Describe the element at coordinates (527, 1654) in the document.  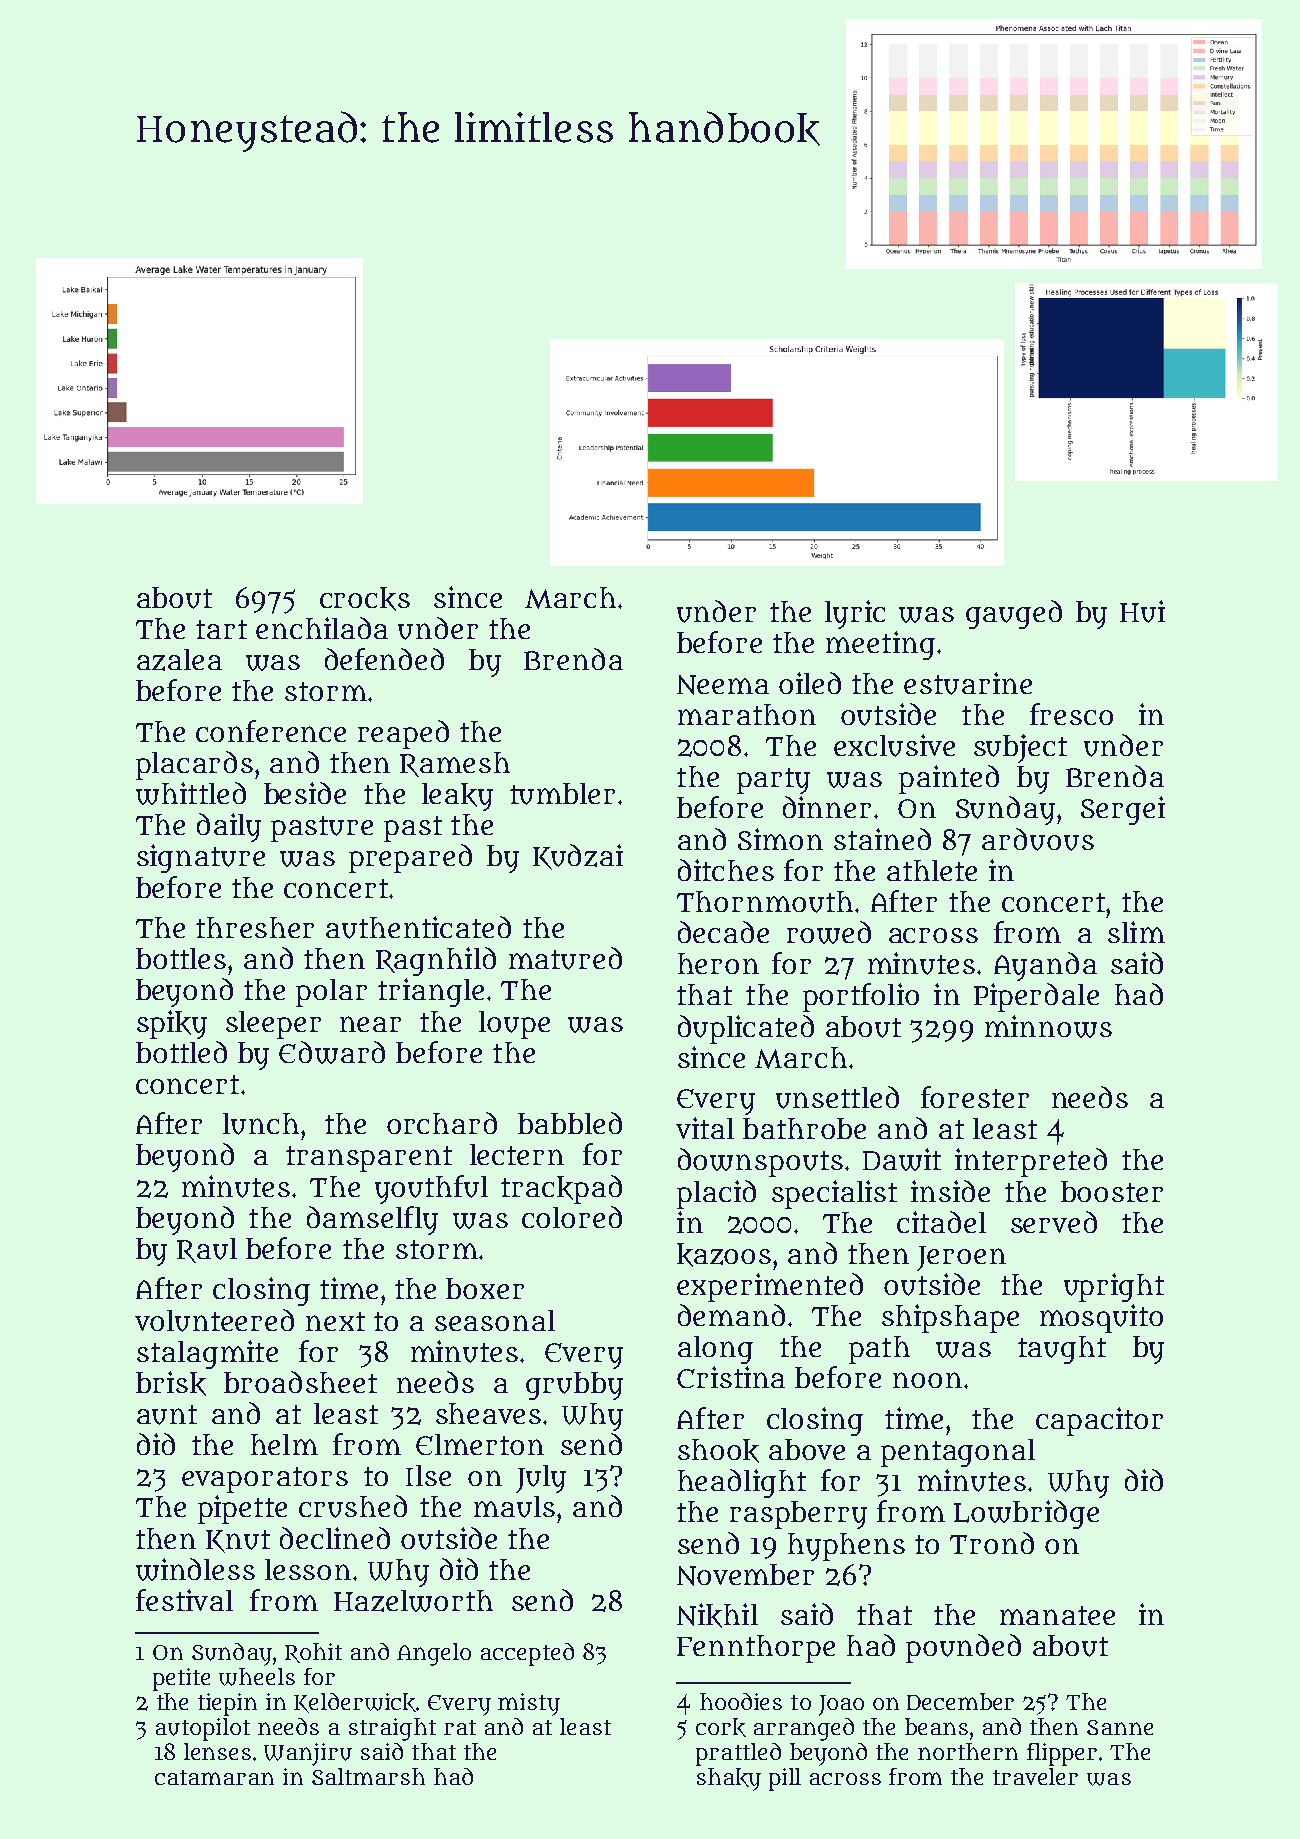
I see `accepted` at that location.
